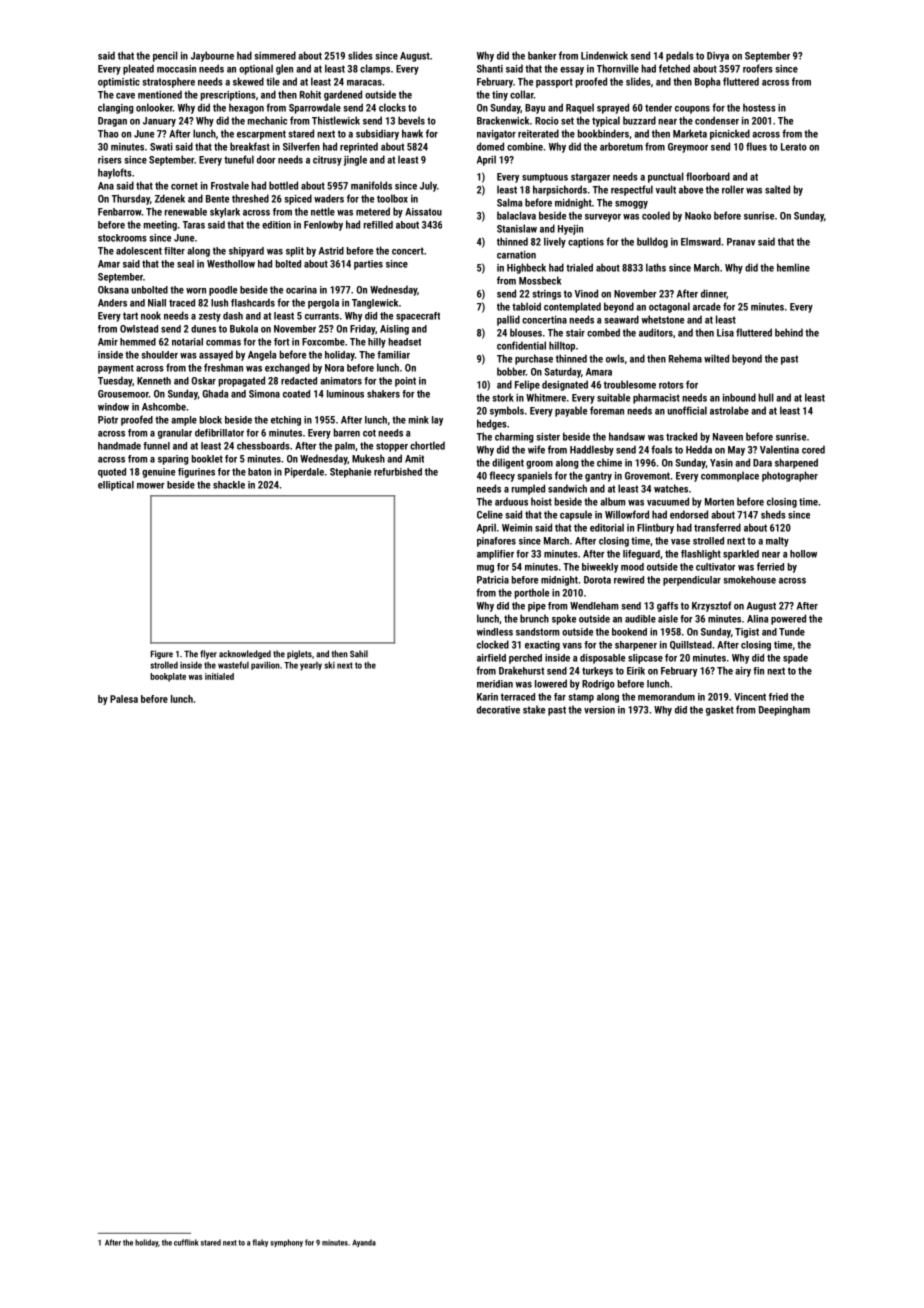 The image size is (924, 1308). I want to click on shipyard, so click(246, 252).
